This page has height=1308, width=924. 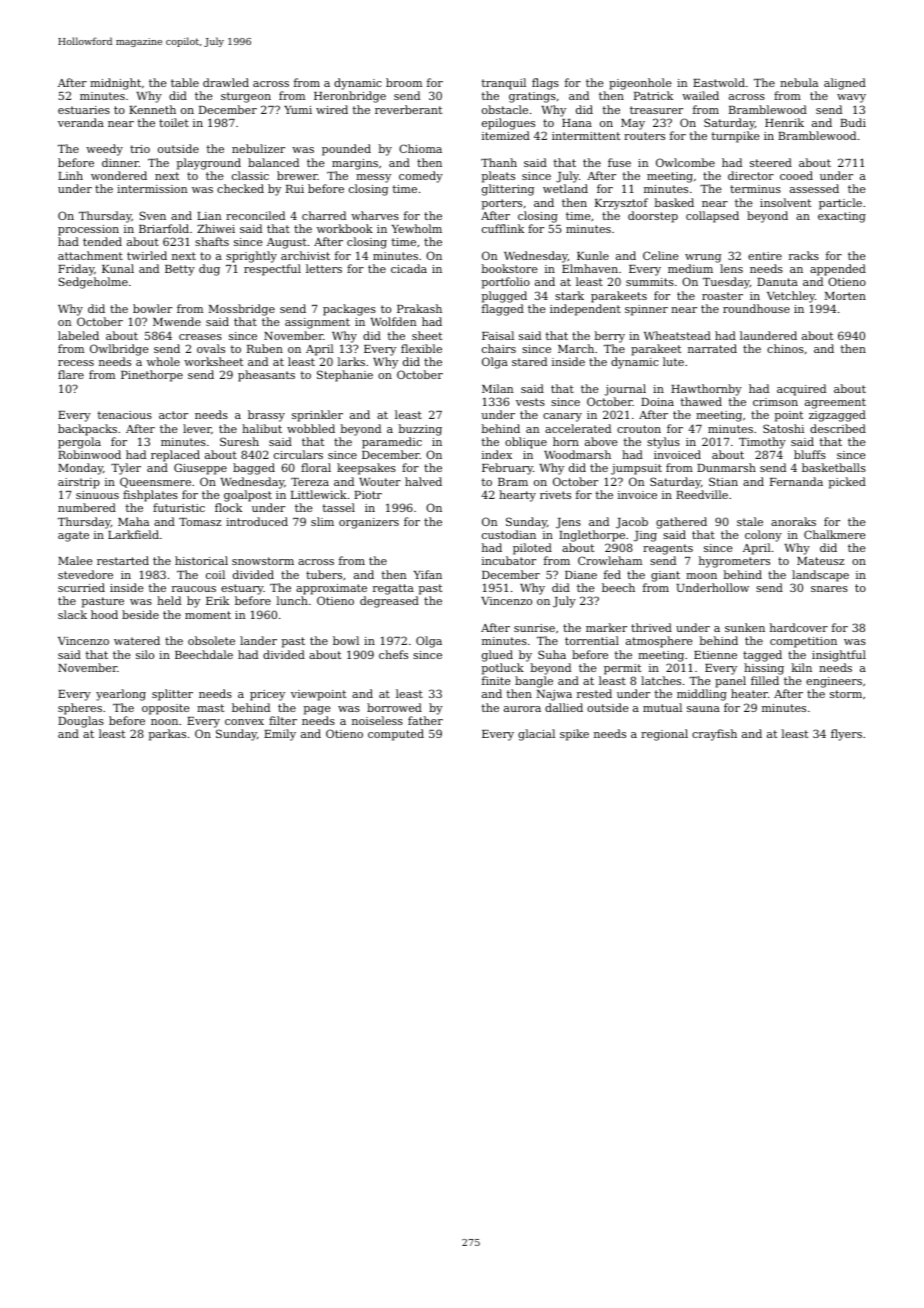 What do you see at coordinates (799, 82) in the page?
I see `nebula` at bounding box center [799, 82].
